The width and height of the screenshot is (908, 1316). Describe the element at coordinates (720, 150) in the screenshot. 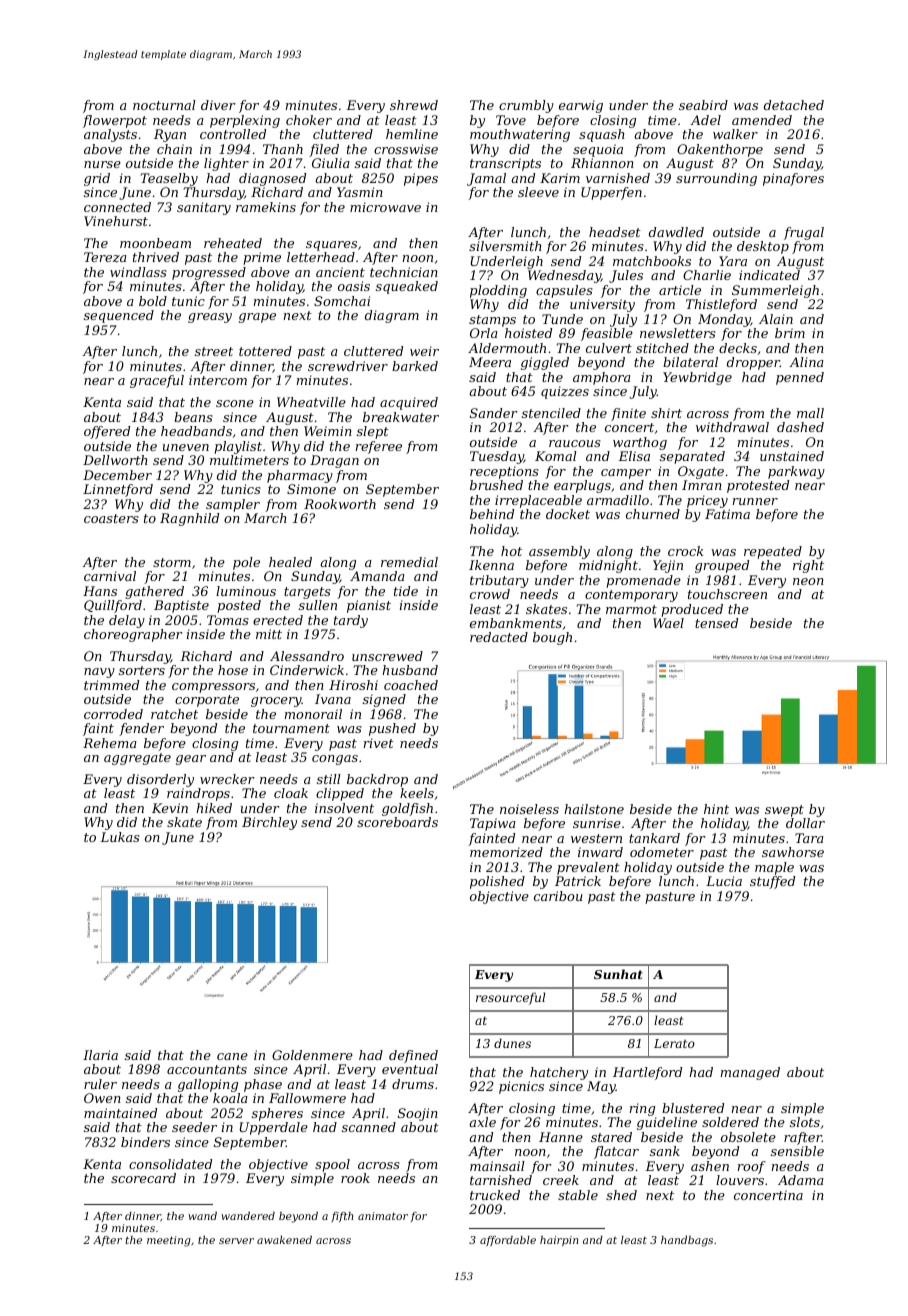

I see `Oakenthorpe` at that location.
